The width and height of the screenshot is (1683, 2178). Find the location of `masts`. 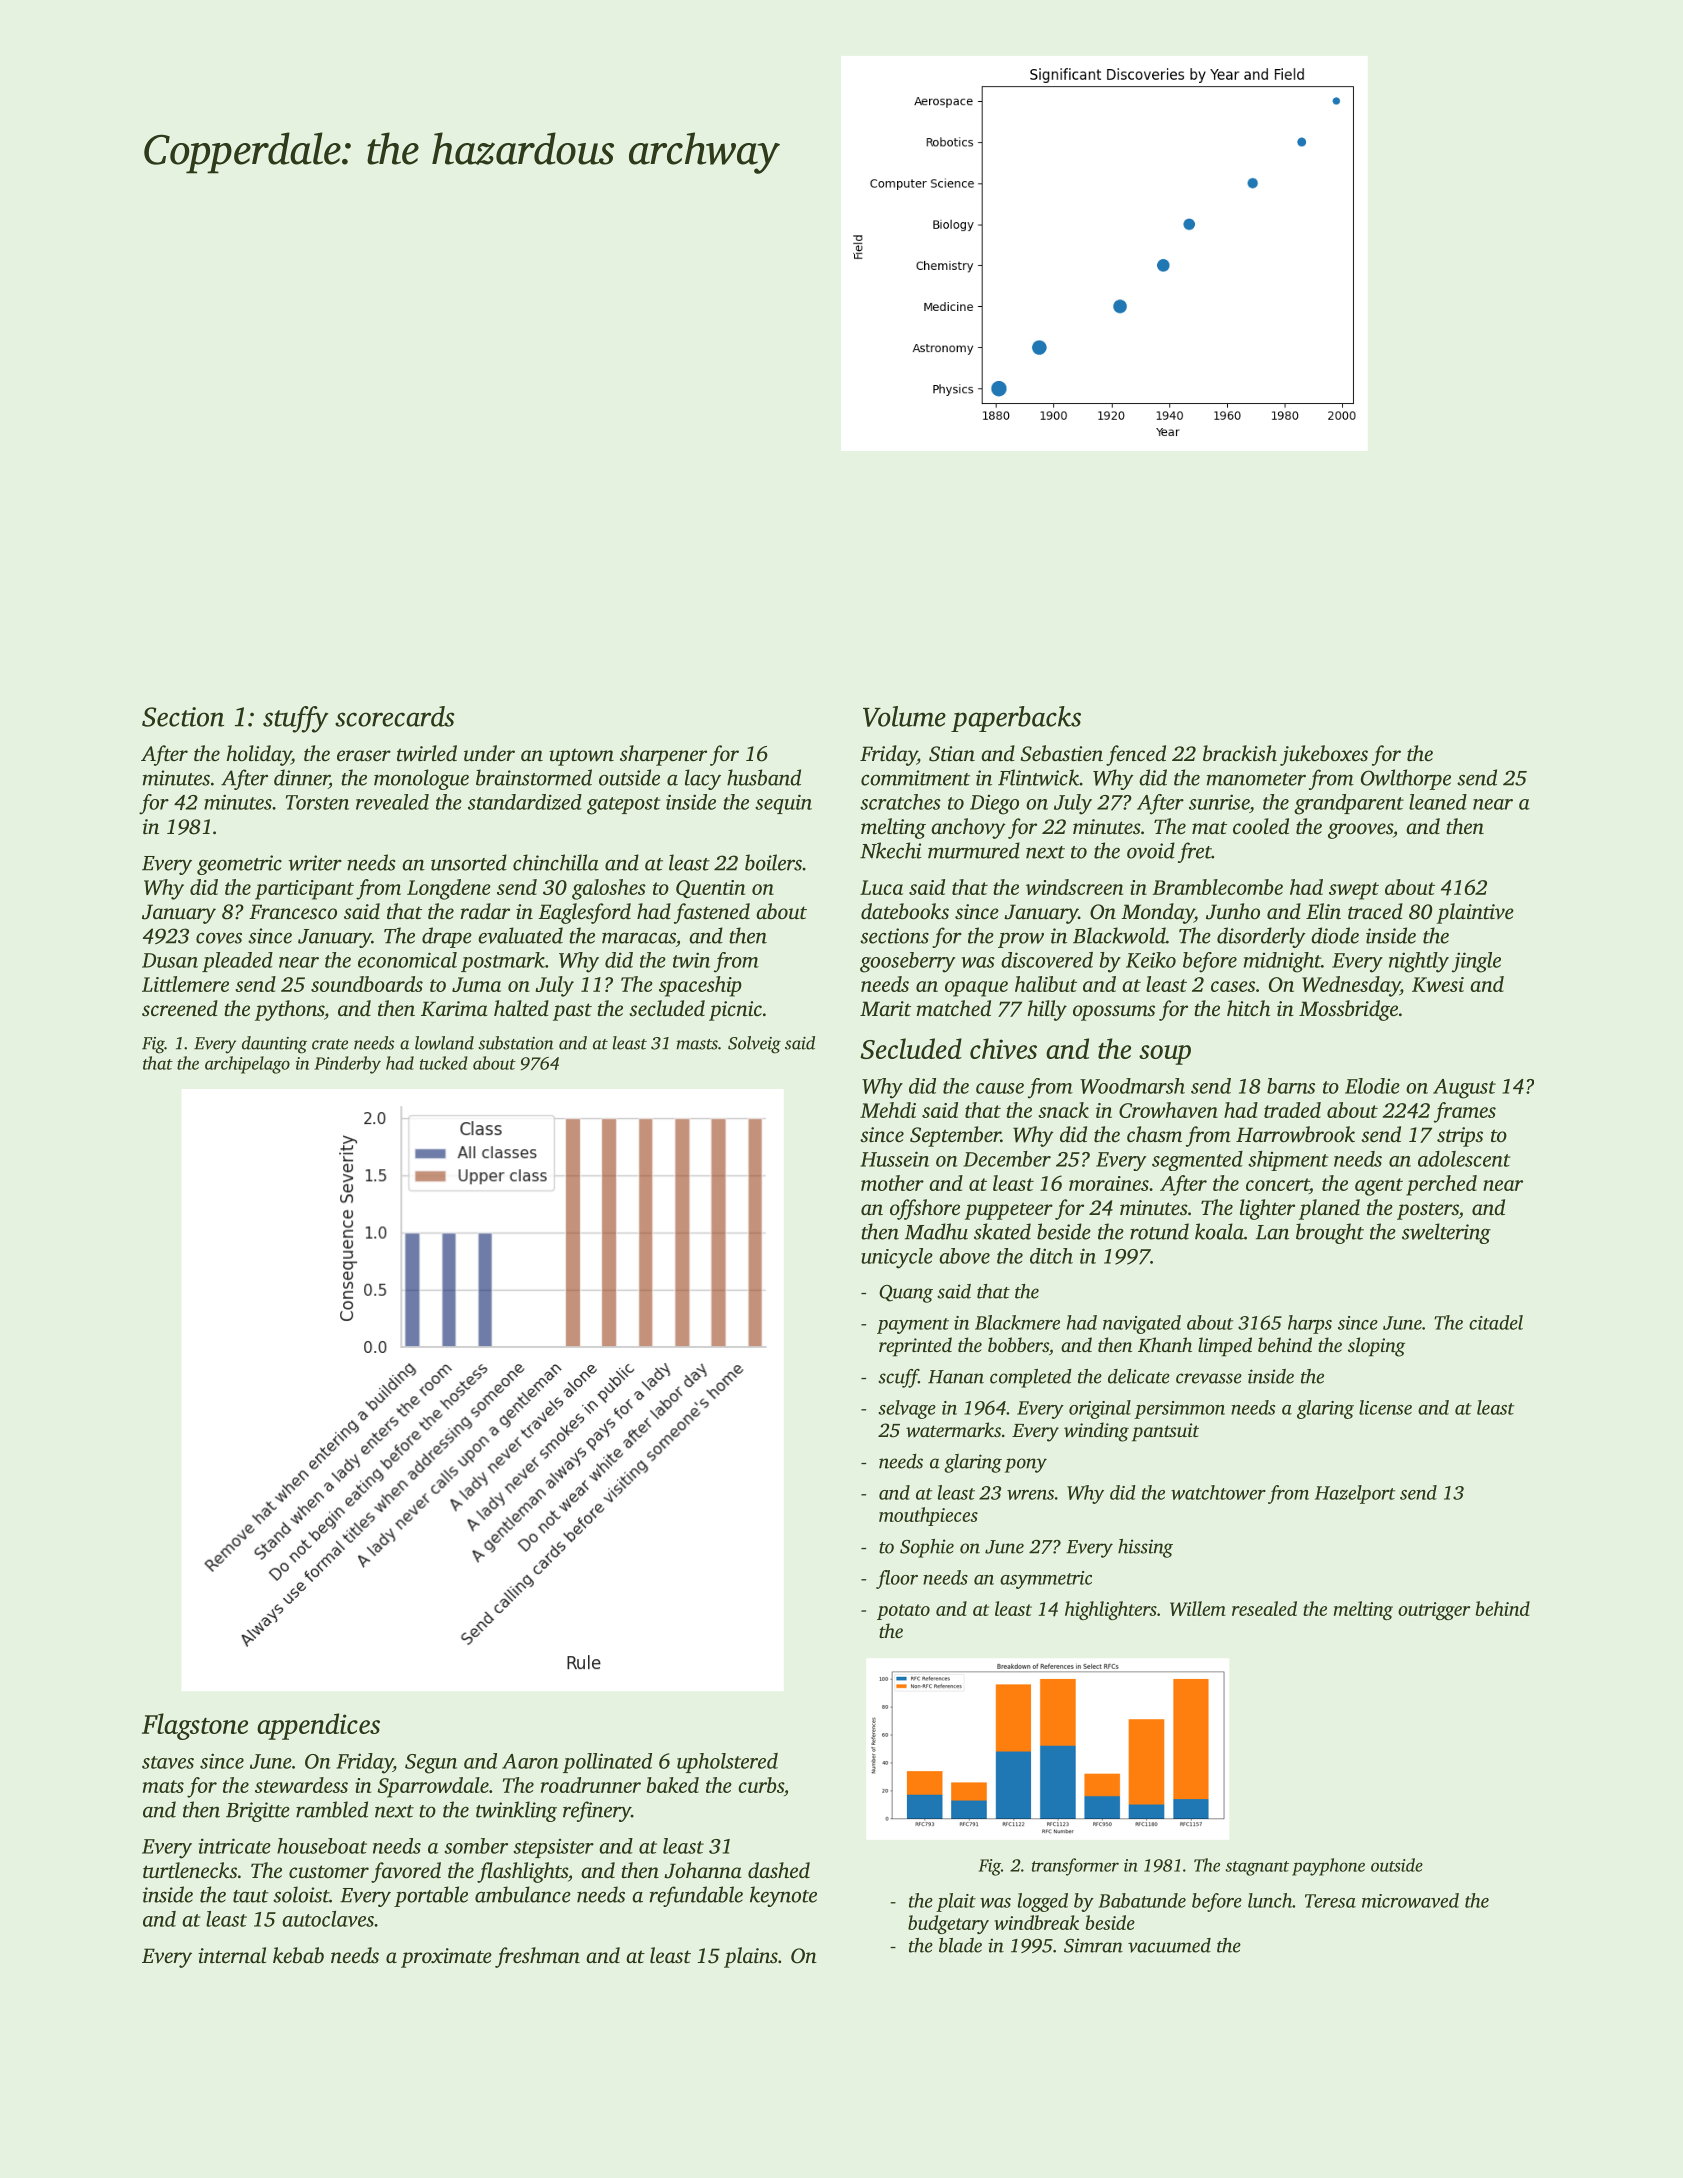

masts is located at coordinates (697, 1044).
